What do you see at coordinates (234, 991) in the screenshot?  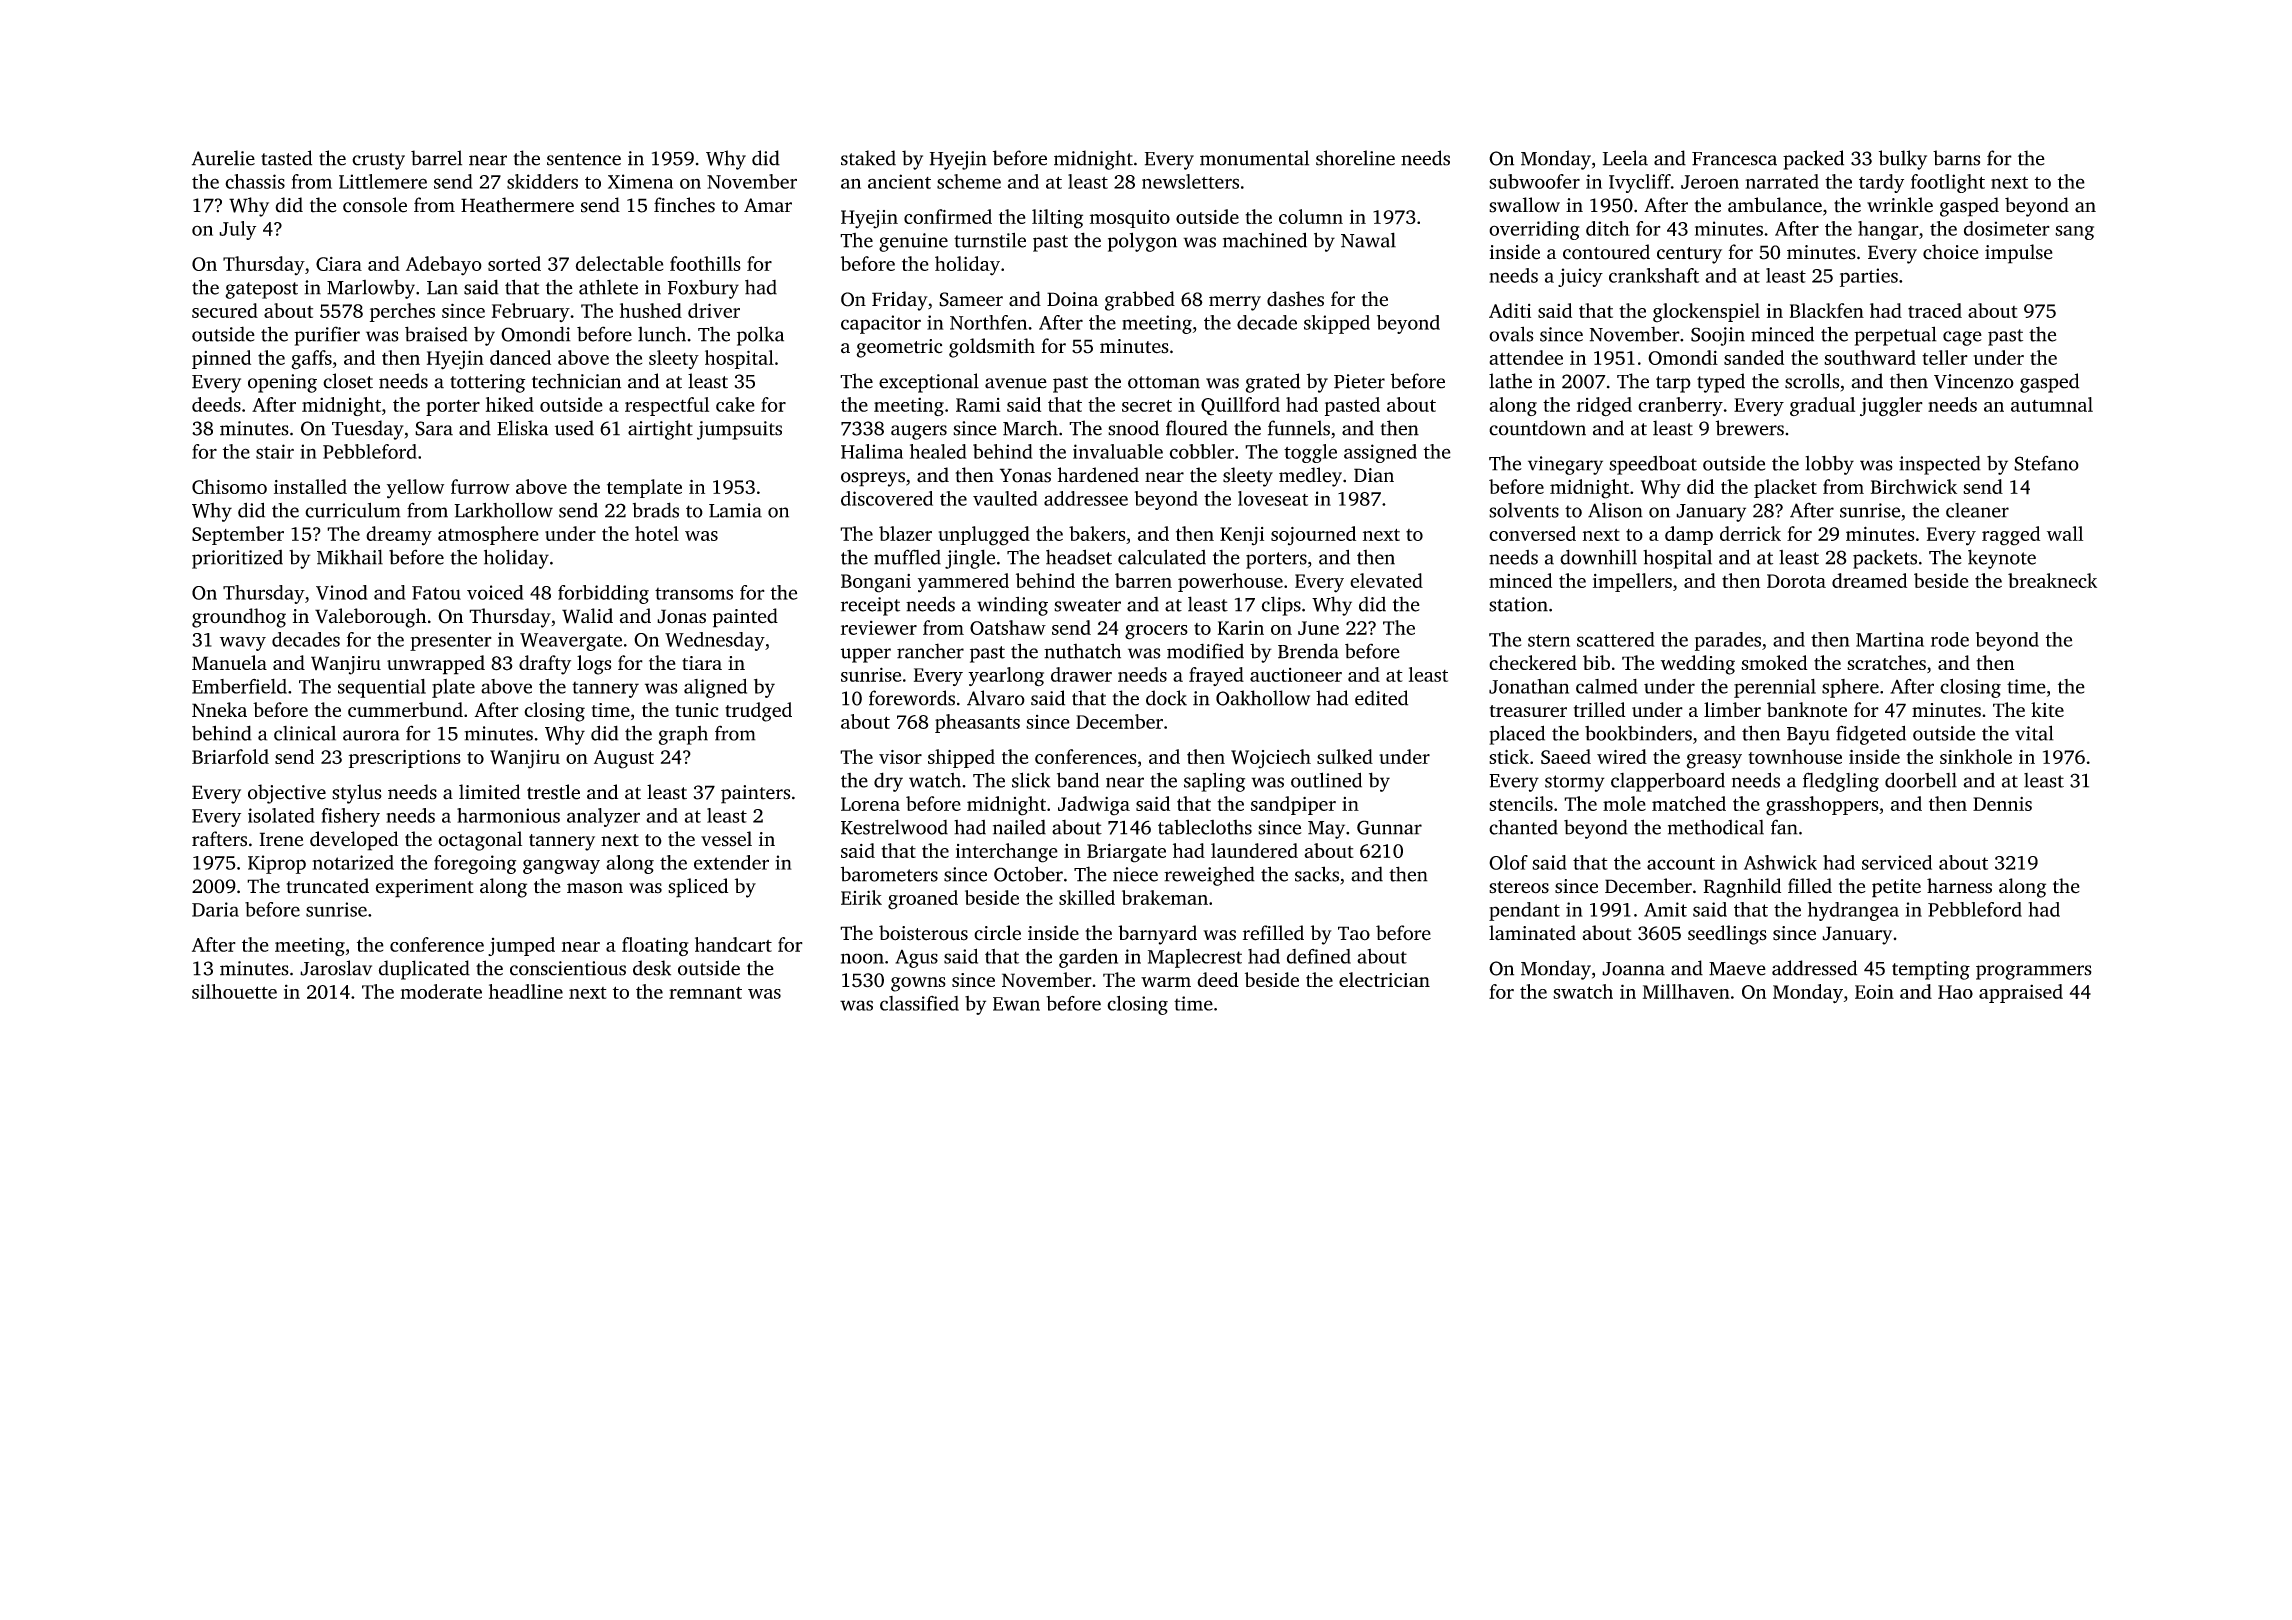 I see `silhouette` at bounding box center [234, 991].
